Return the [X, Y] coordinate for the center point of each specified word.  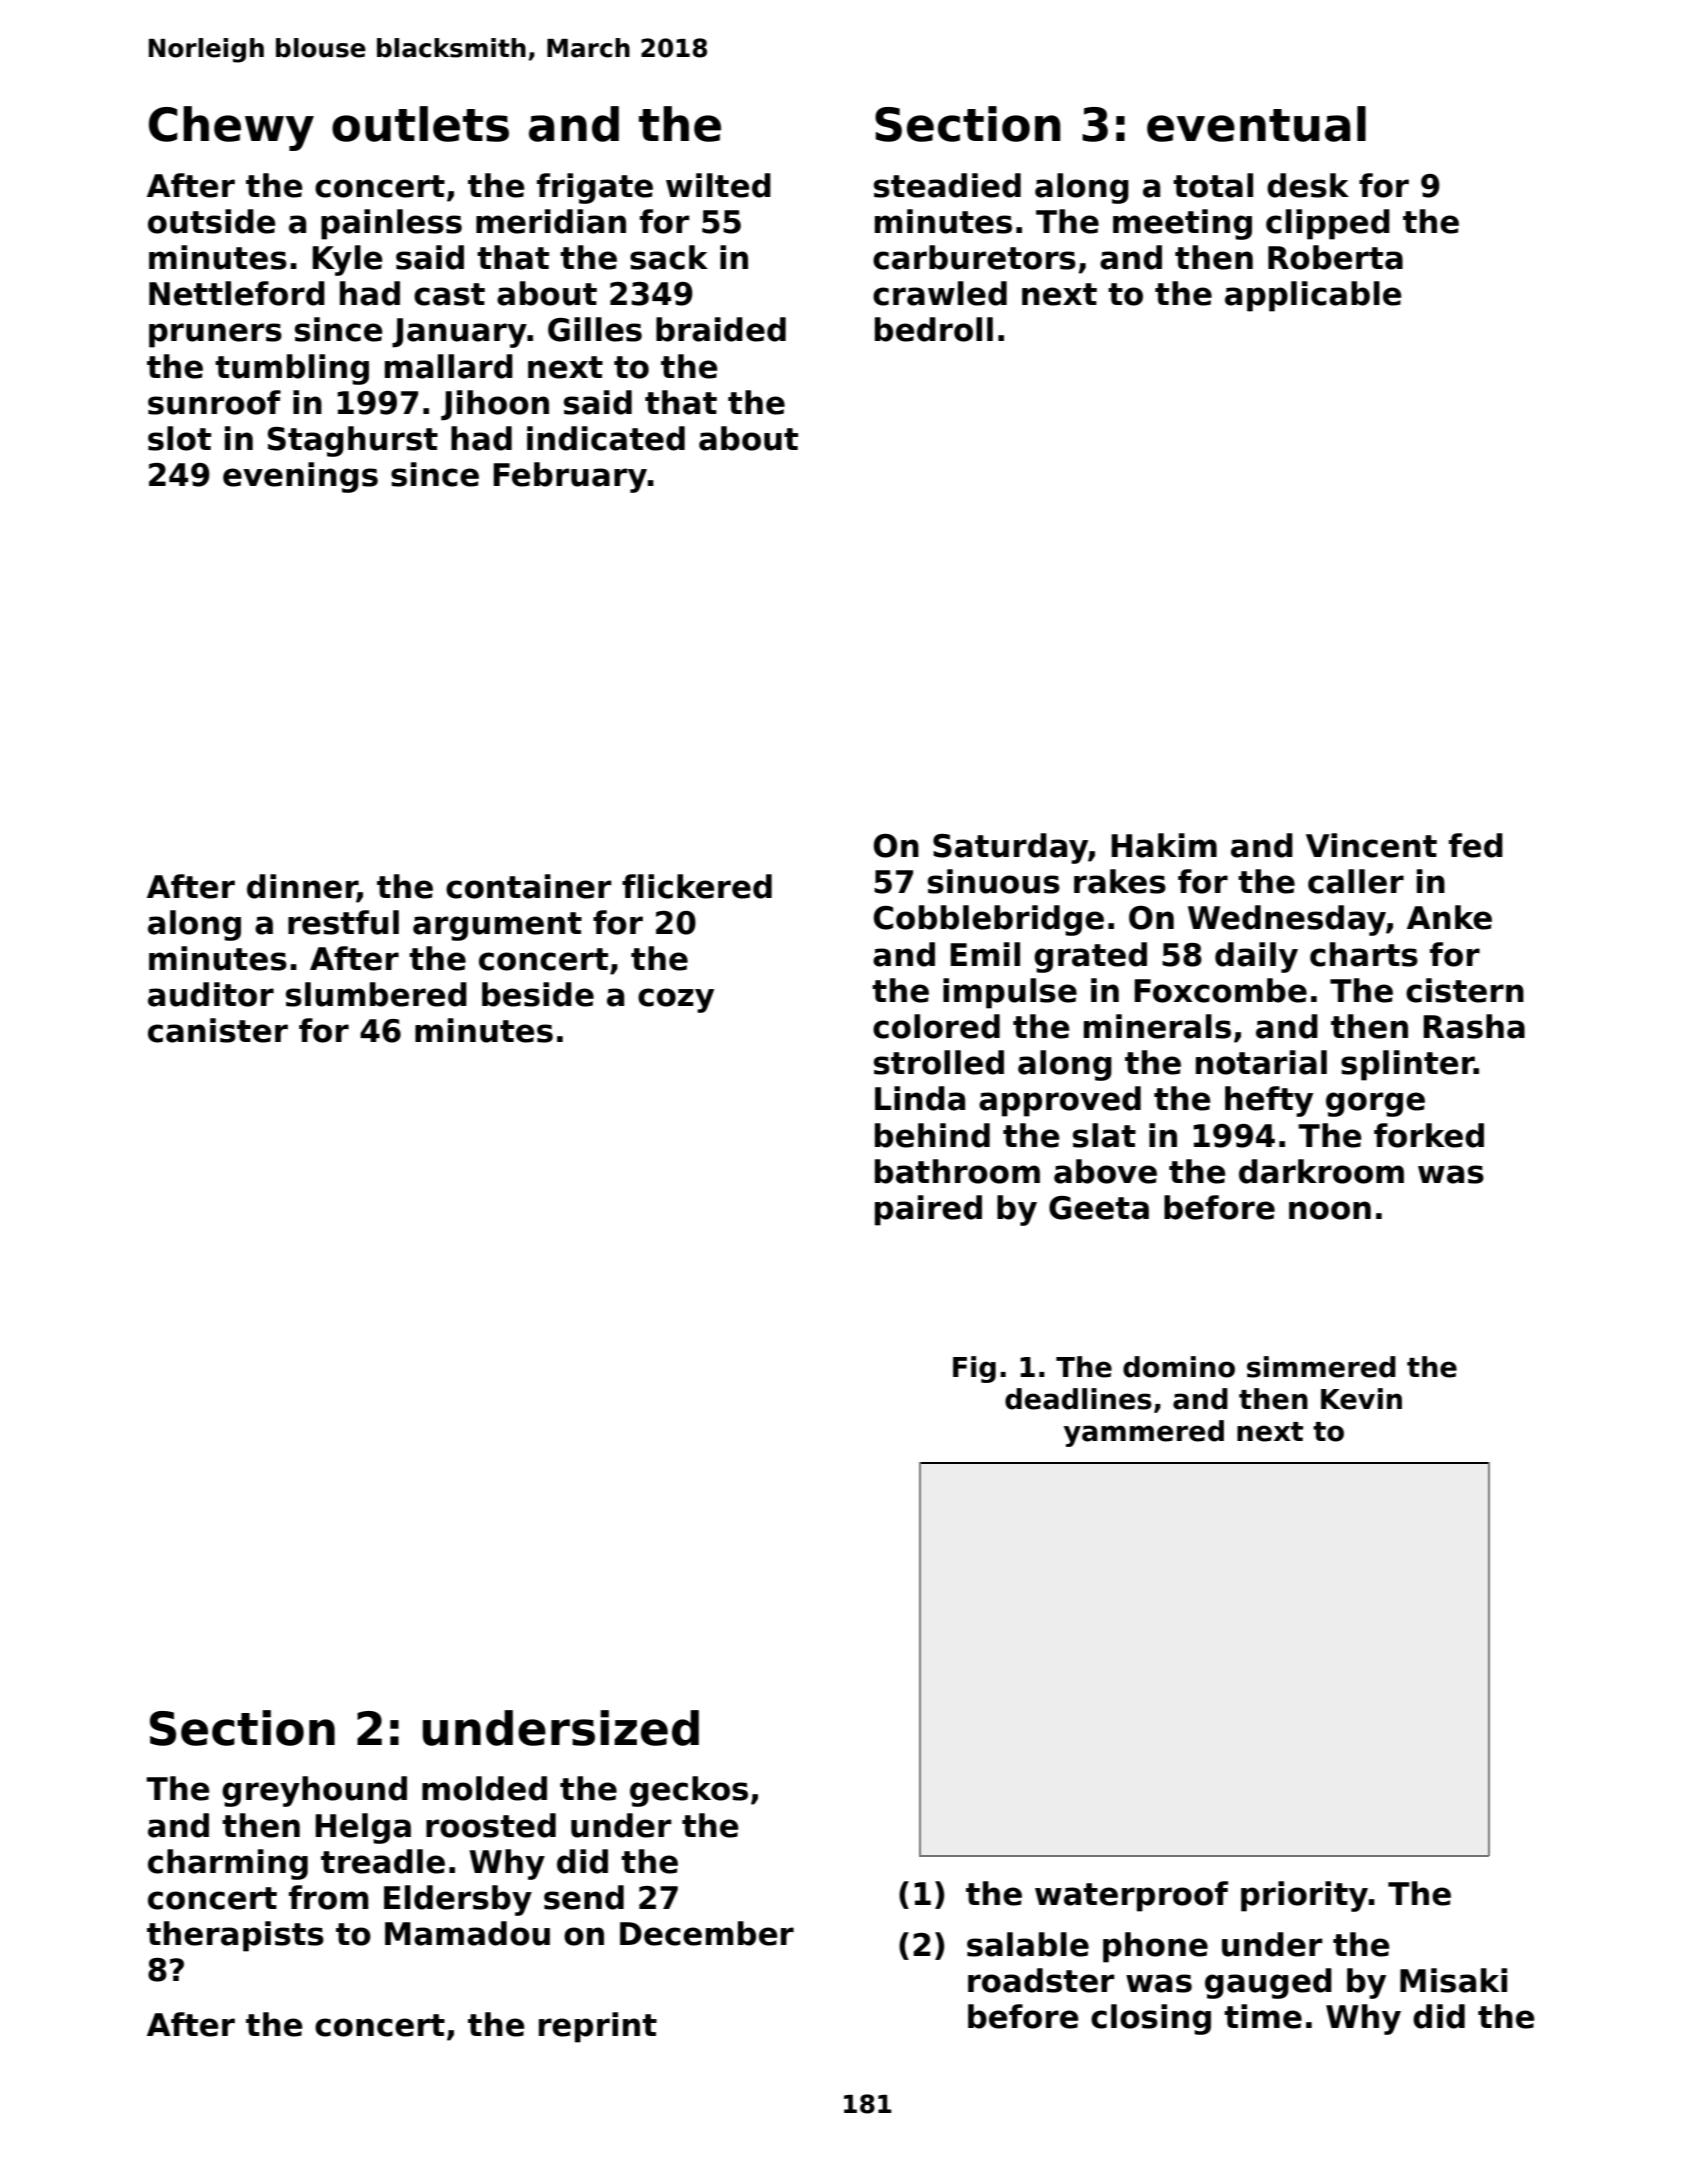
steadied [947, 185]
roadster [1041, 1980]
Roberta [1335, 257]
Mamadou [467, 1933]
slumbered [376, 994]
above [1105, 1171]
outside [212, 221]
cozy [676, 1000]
